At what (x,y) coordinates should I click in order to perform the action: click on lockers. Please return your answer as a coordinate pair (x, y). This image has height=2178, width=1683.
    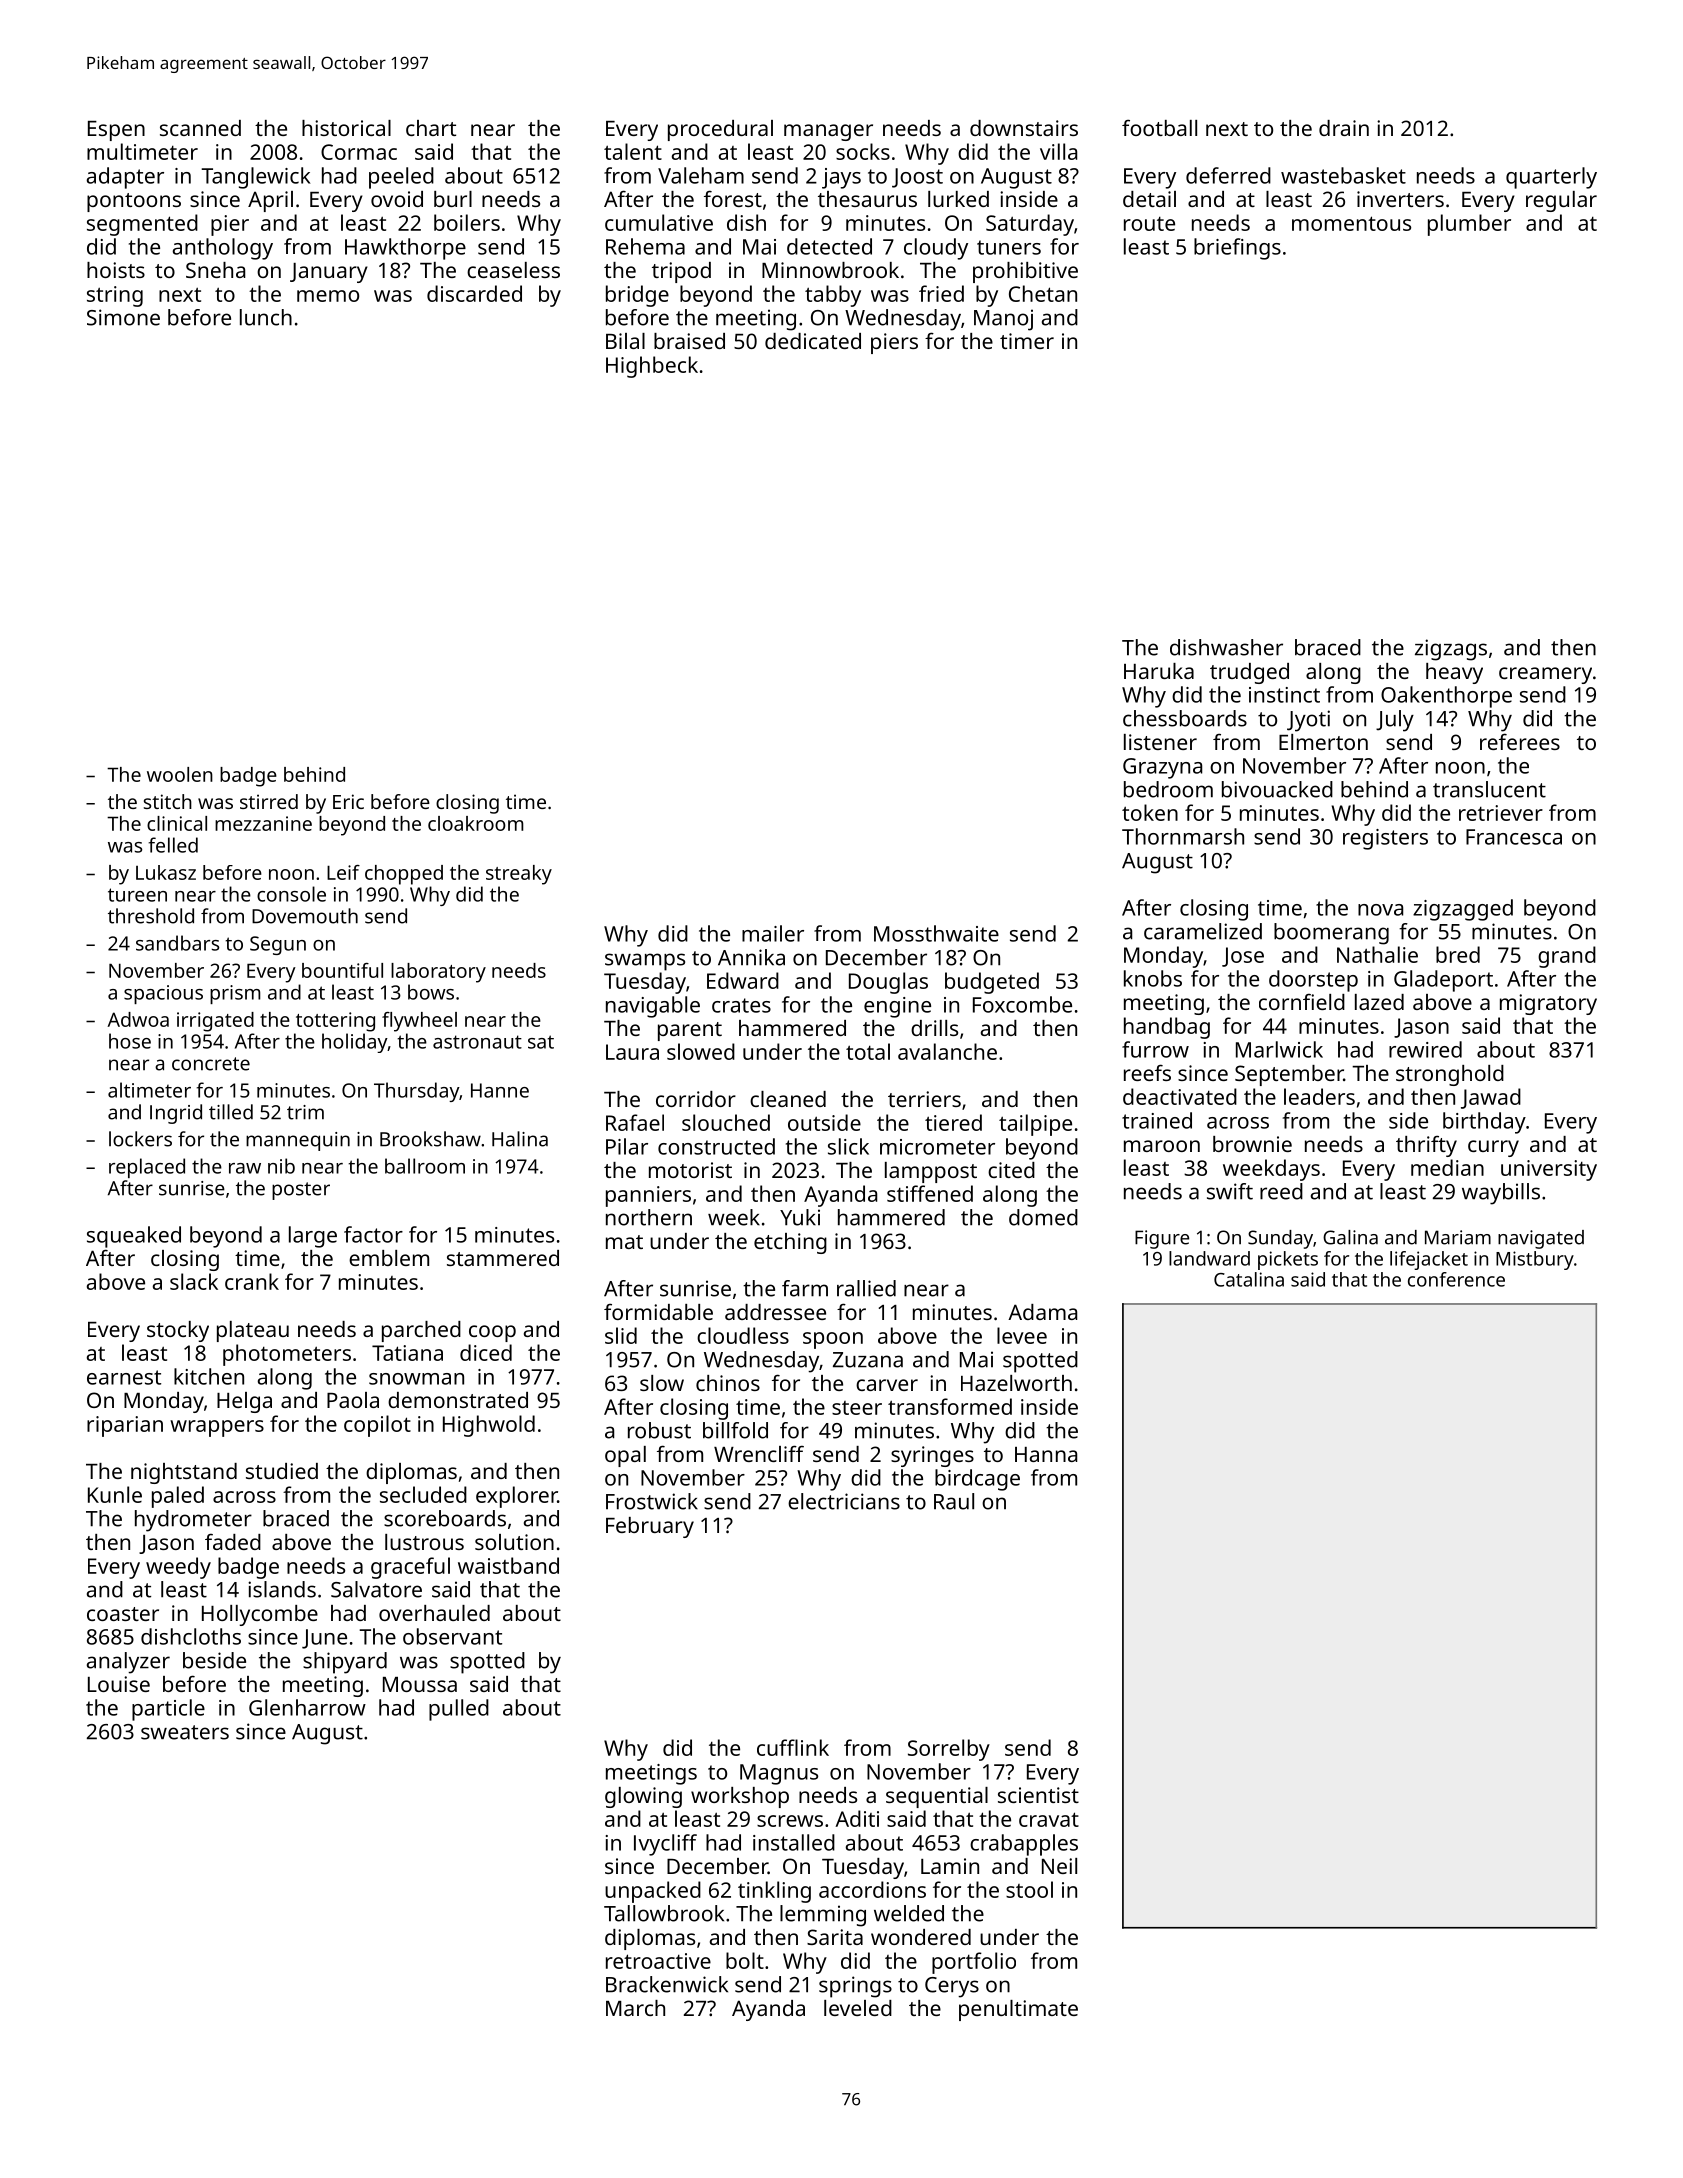
    Looking at the image, I should click on (140, 1139).
